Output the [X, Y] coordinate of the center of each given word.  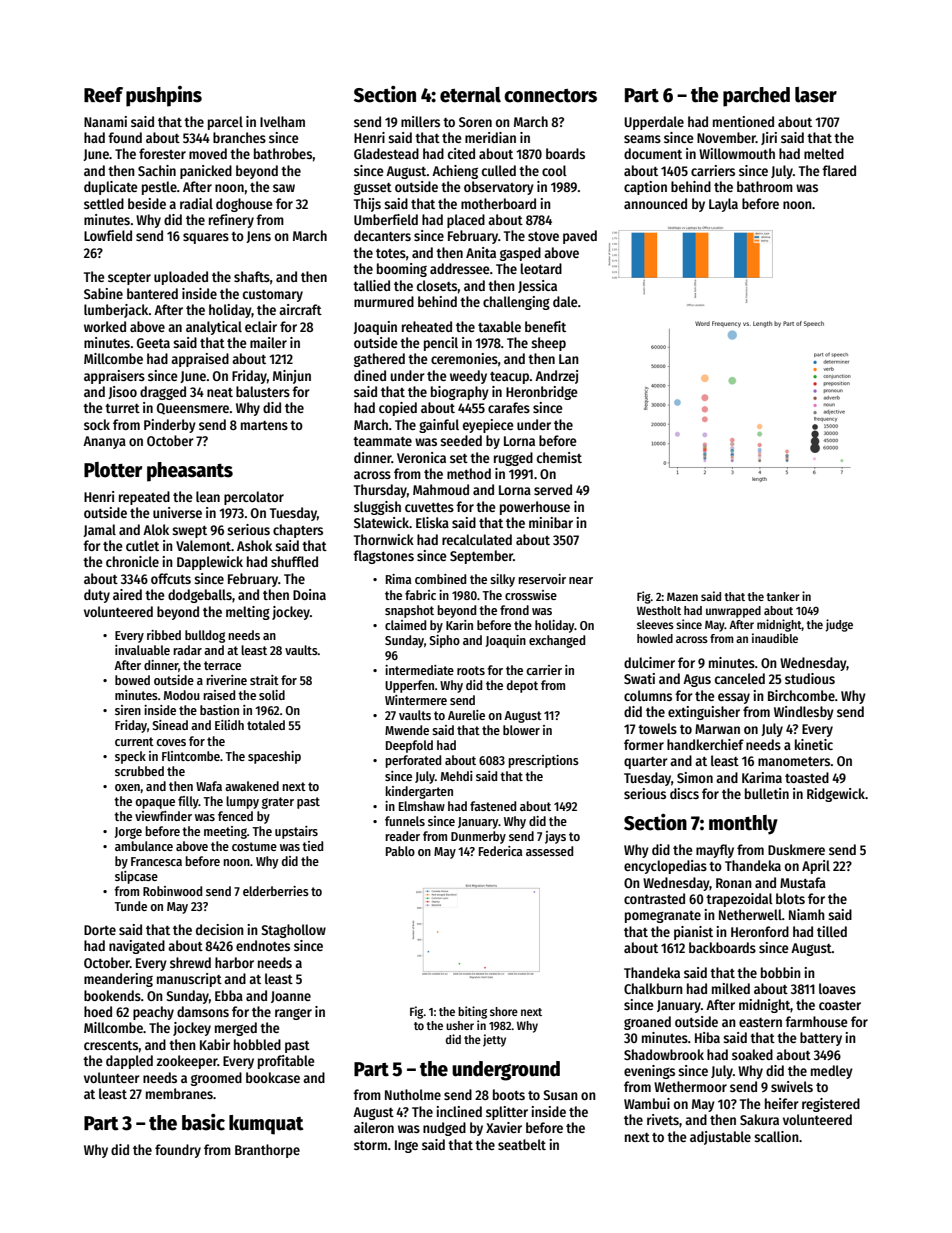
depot [522, 686]
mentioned [743, 121]
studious [810, 678]
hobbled [257, 1044]
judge [839, 625]
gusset [373, 189]
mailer [268, 342]
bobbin [781, 972]
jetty [494, 1040]
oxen [127, 787]
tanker [782, 596]
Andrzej [556, 377]
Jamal [99, 530]
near [581, 580]
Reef [103, 95]
